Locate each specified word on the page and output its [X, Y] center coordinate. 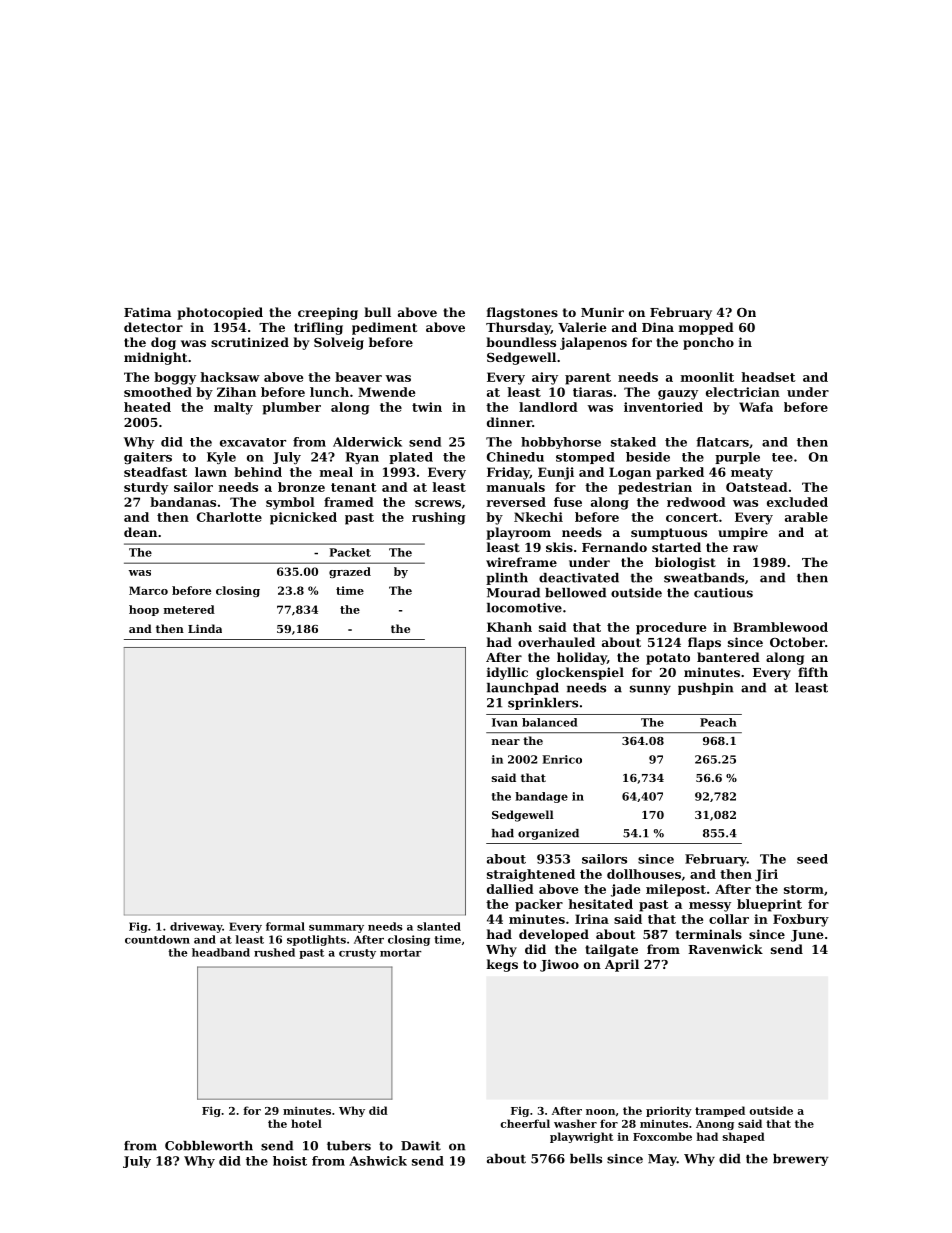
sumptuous [669, 534]
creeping [328, 313]
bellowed [575, 593]
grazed [350, 572]
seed [812, 859]
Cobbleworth [209, 1146]
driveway [196, 927]
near [506, 742]
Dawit [421, 1146]
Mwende [386, 392]
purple [737, 458]
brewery [801, 1160]
